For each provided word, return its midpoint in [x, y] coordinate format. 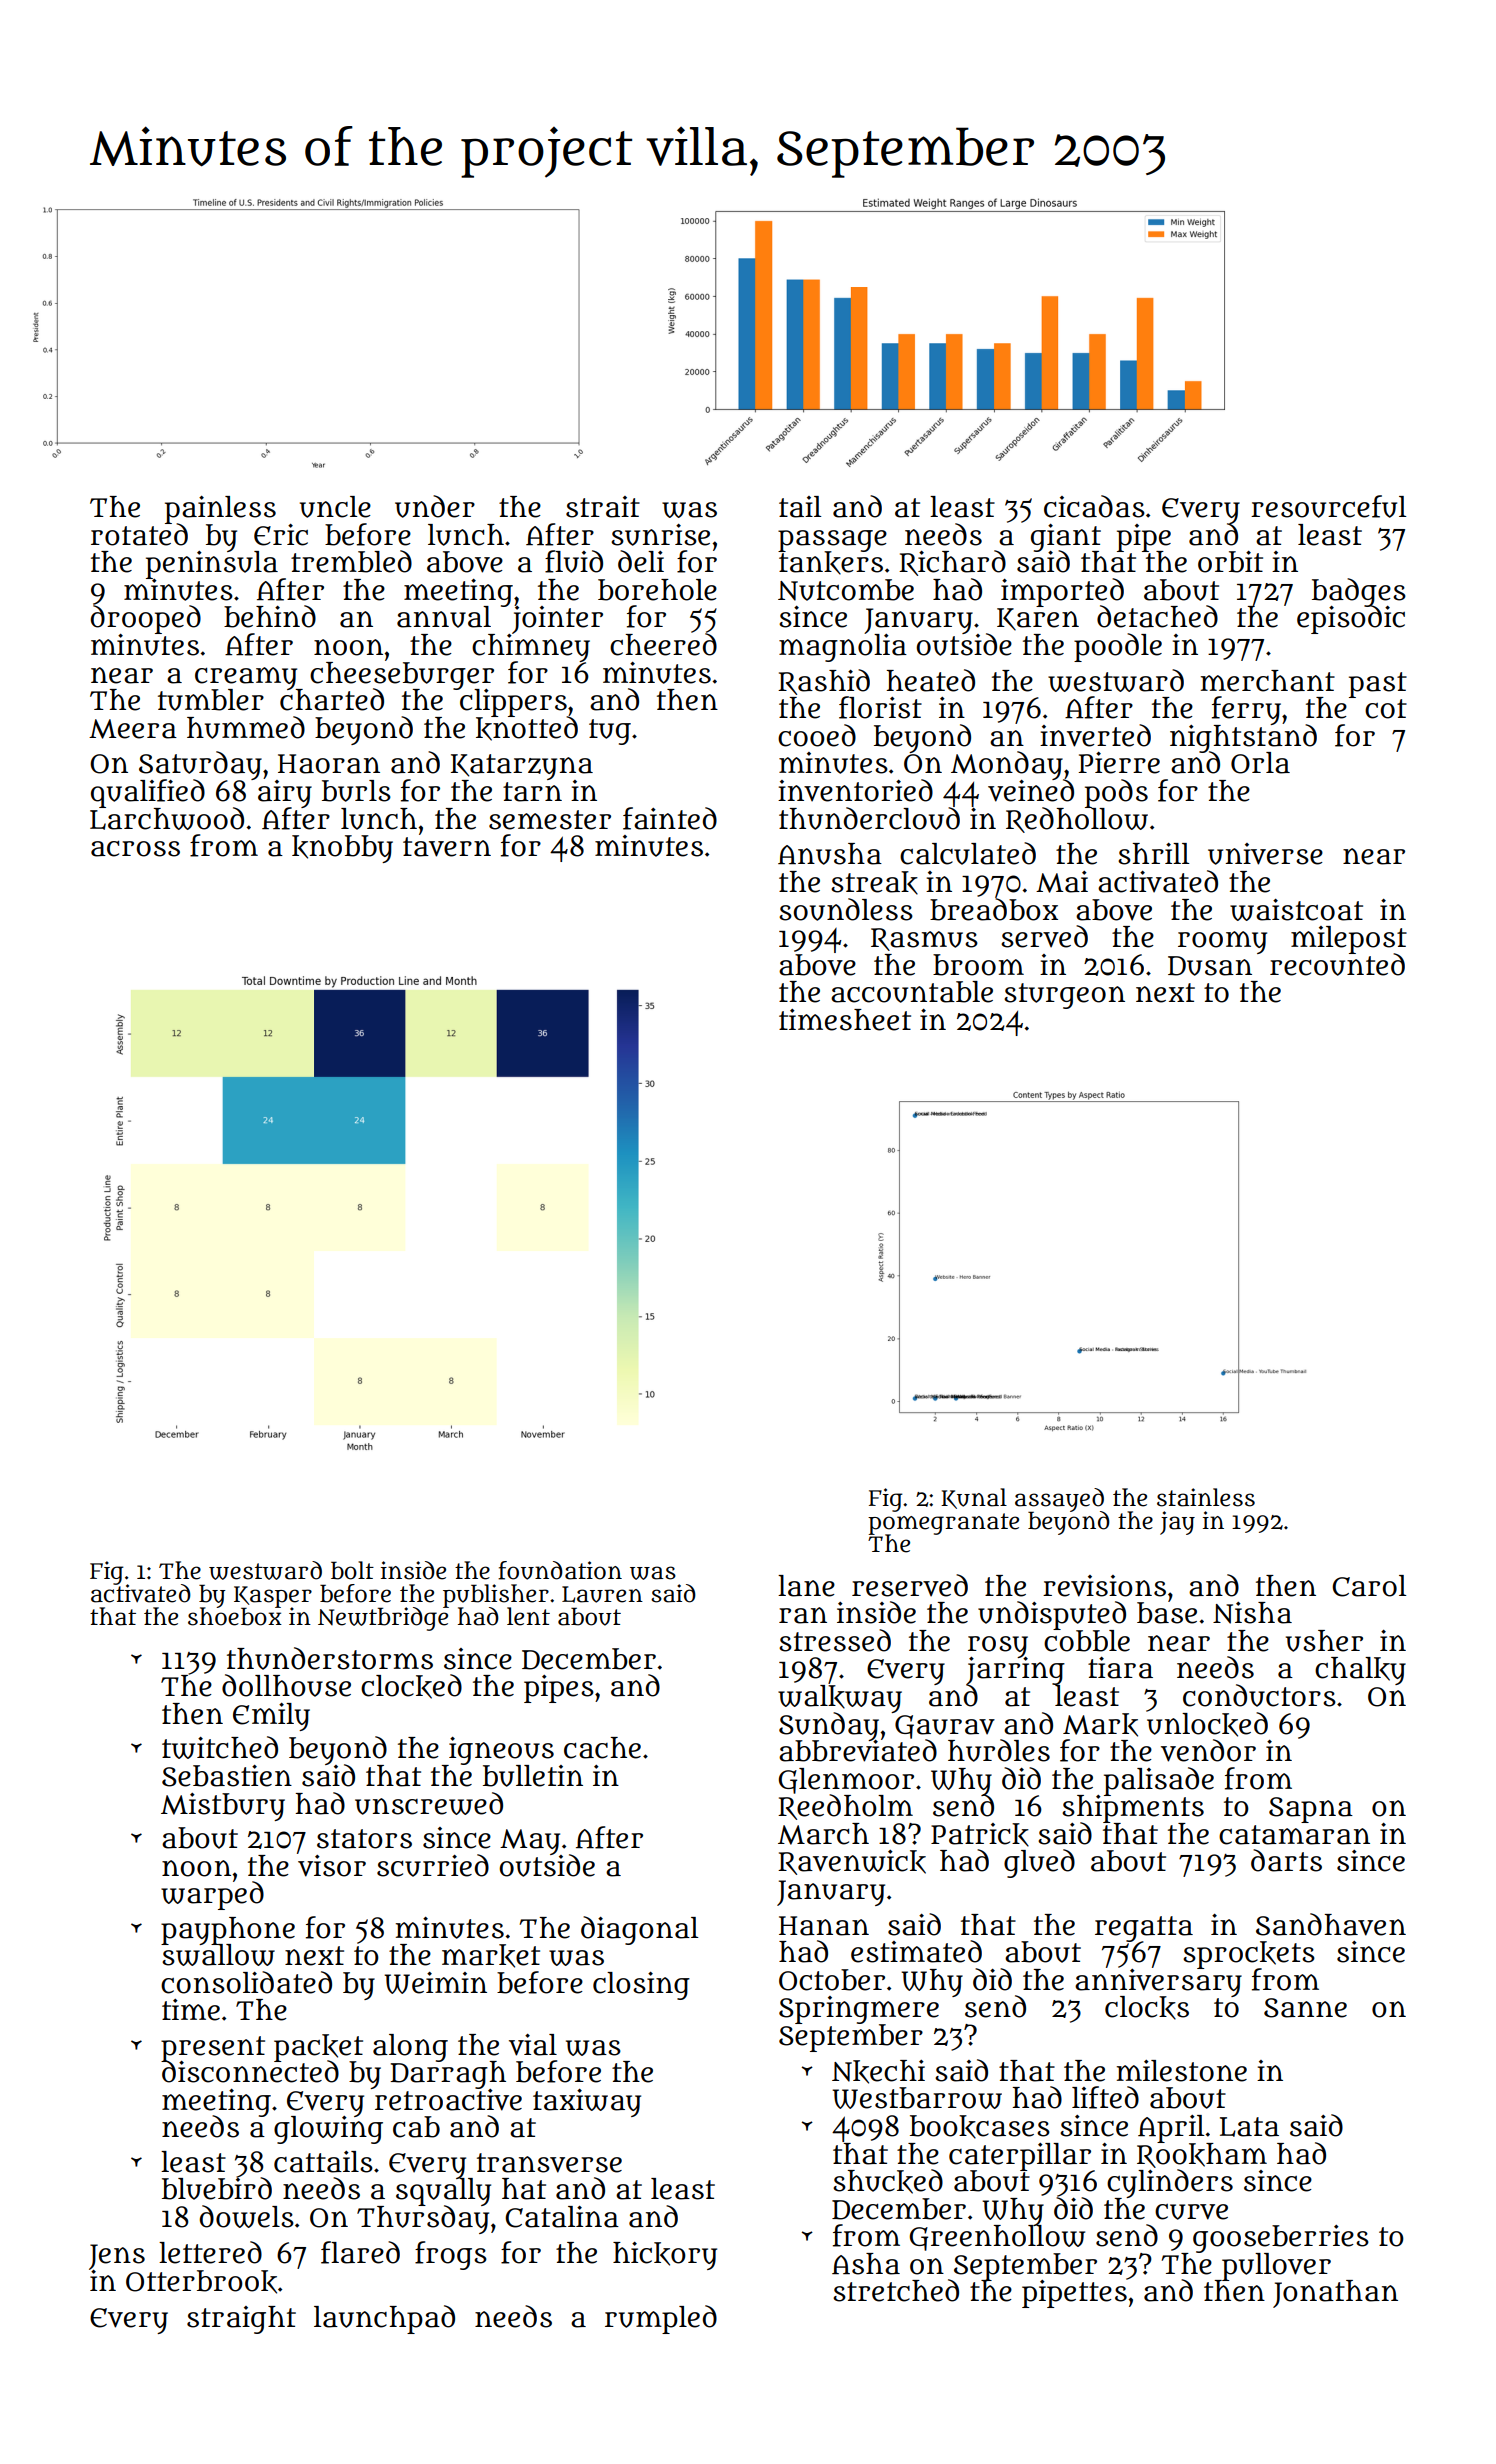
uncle [335, 507]
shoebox [235, 1617]
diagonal [639, 1930]
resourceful [1328, 506]
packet [318, 2047]
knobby [342, 849]
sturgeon [1064, 996]
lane [806, 1586]
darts [1286, 1860]
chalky [1360, 1671]
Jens [117, 2257]
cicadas [1094, 506]
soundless [846, 909]
